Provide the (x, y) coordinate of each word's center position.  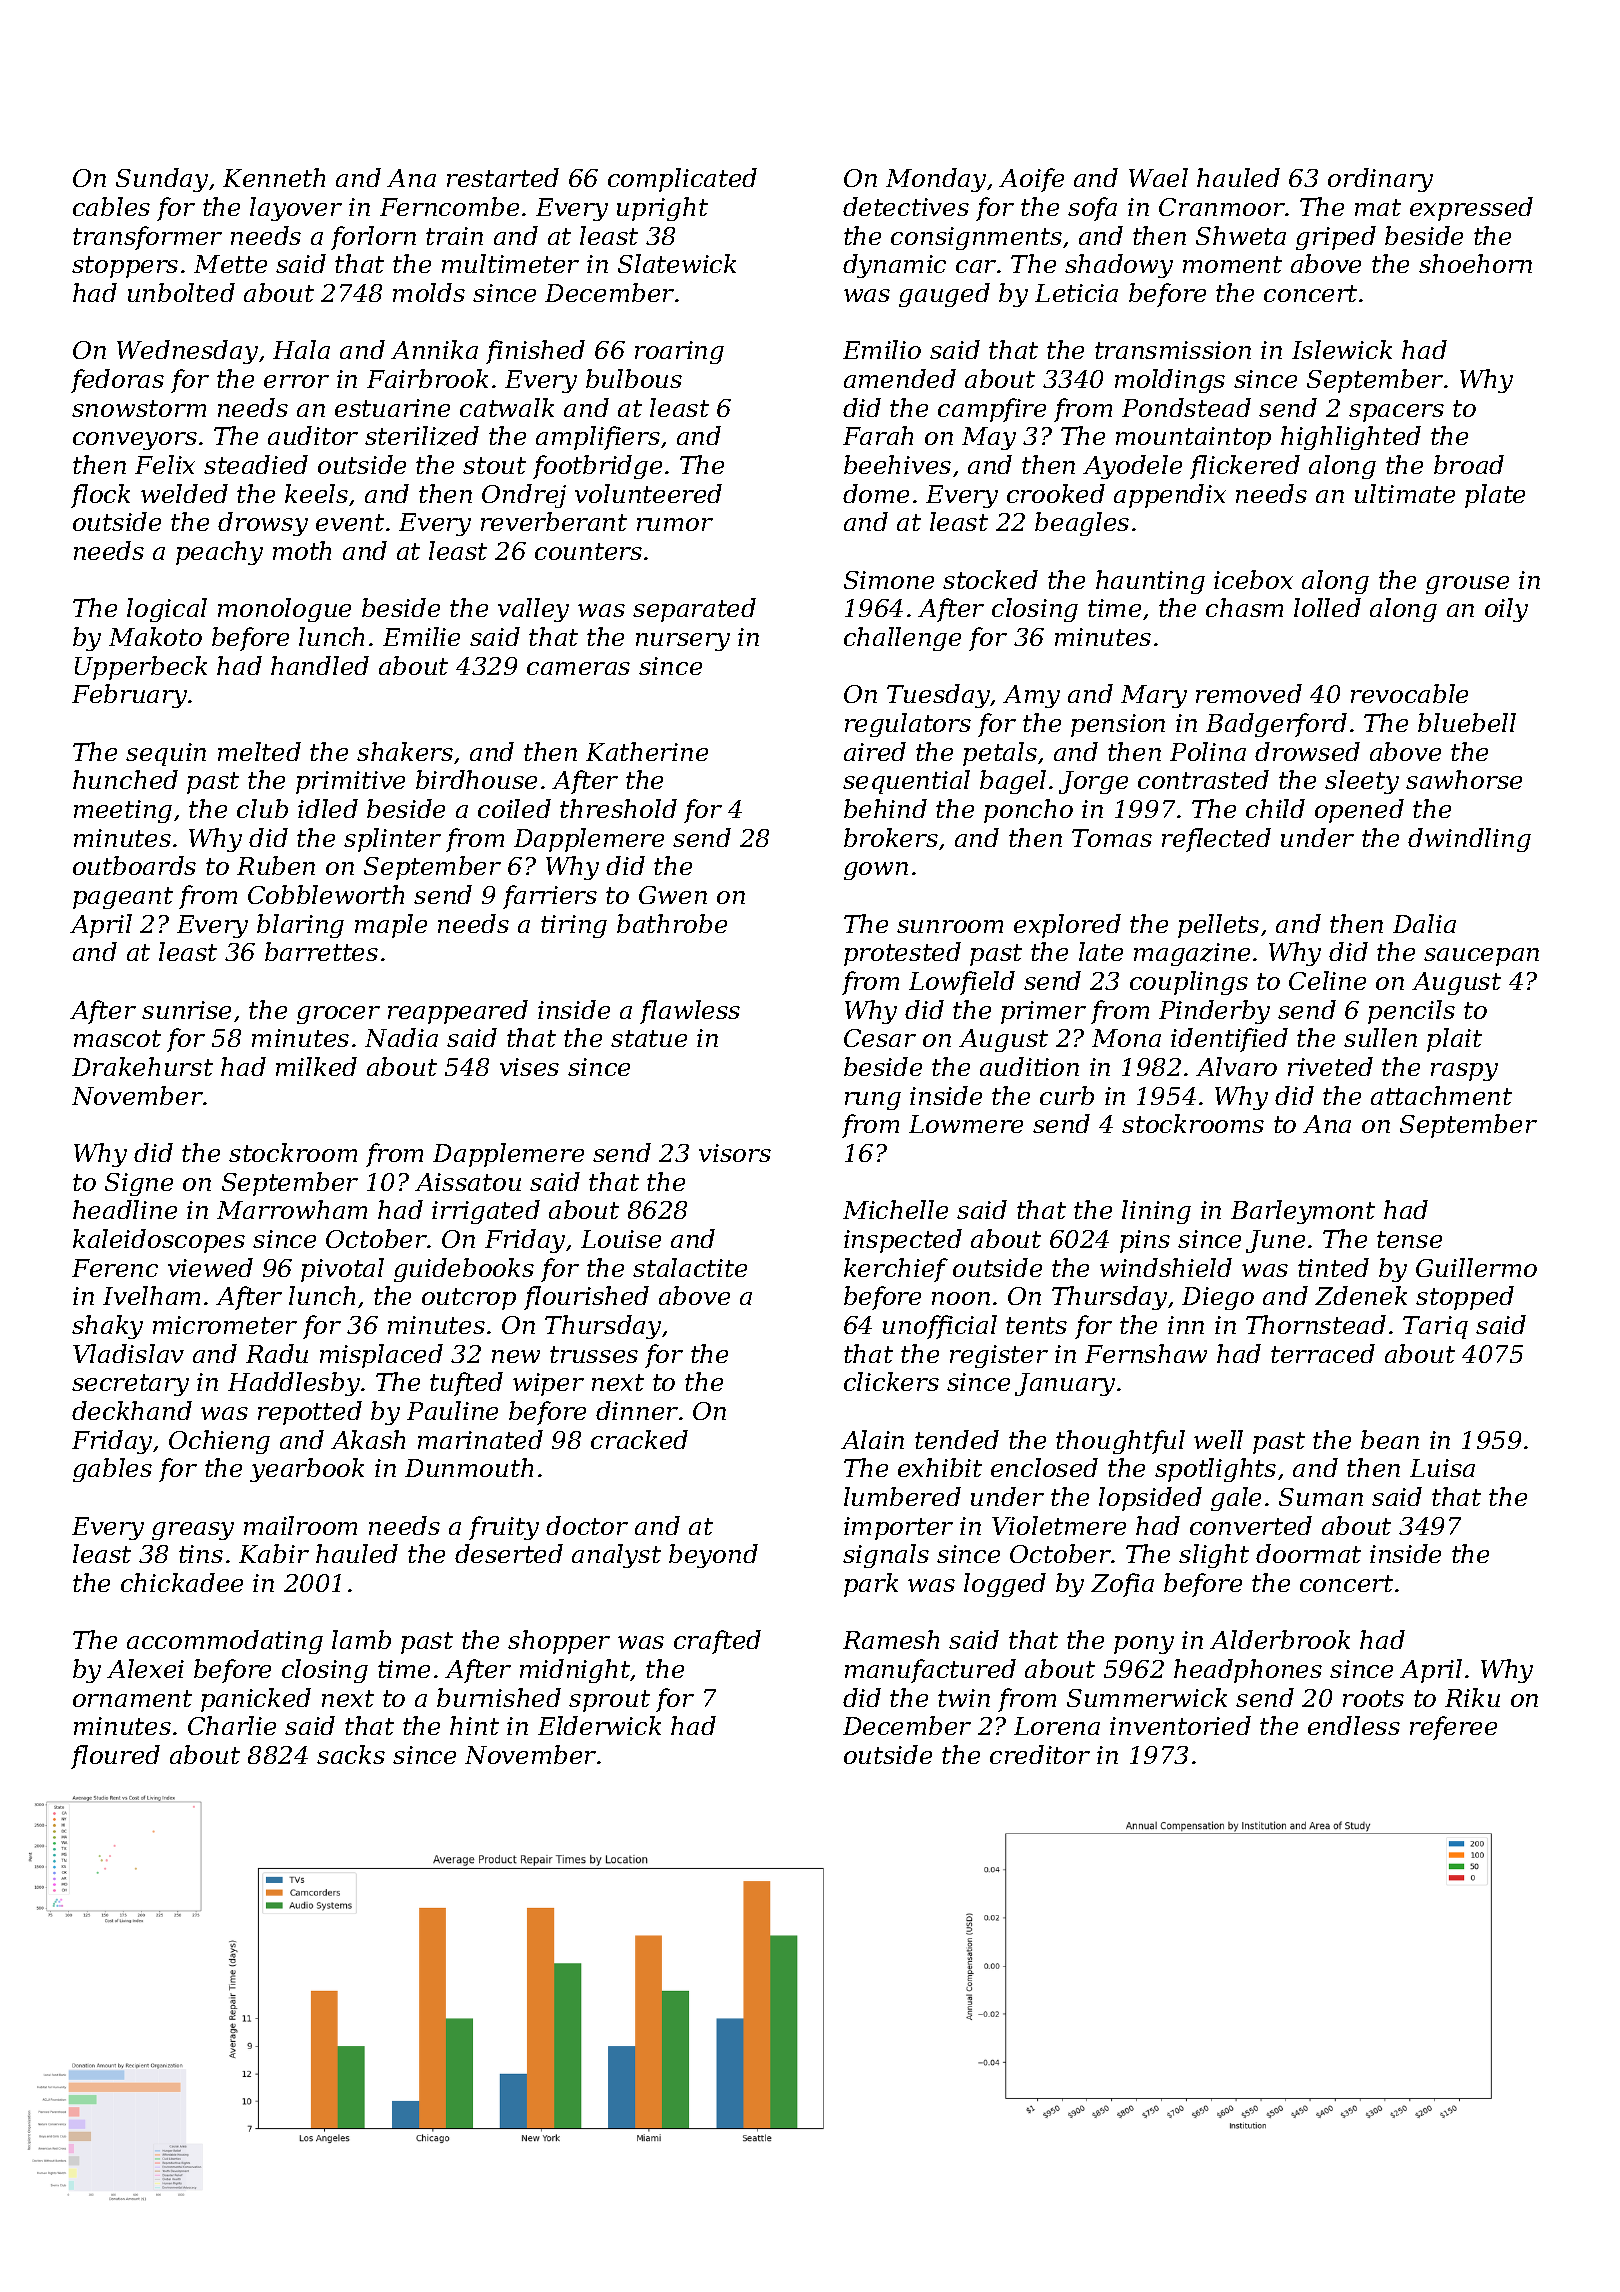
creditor (1040, 1754)
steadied (256, 464)
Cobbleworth (326, 894)
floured (115, 1757)
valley (533, 610)
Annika (434, 349)
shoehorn (1475, 263)
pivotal (342, 1270)
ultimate (1405, 493)
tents (1036, 1325)
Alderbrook (1280, 1639)
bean (1390, 1439)
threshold (618, 808)
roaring (679, 352)
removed (1249, 693)
